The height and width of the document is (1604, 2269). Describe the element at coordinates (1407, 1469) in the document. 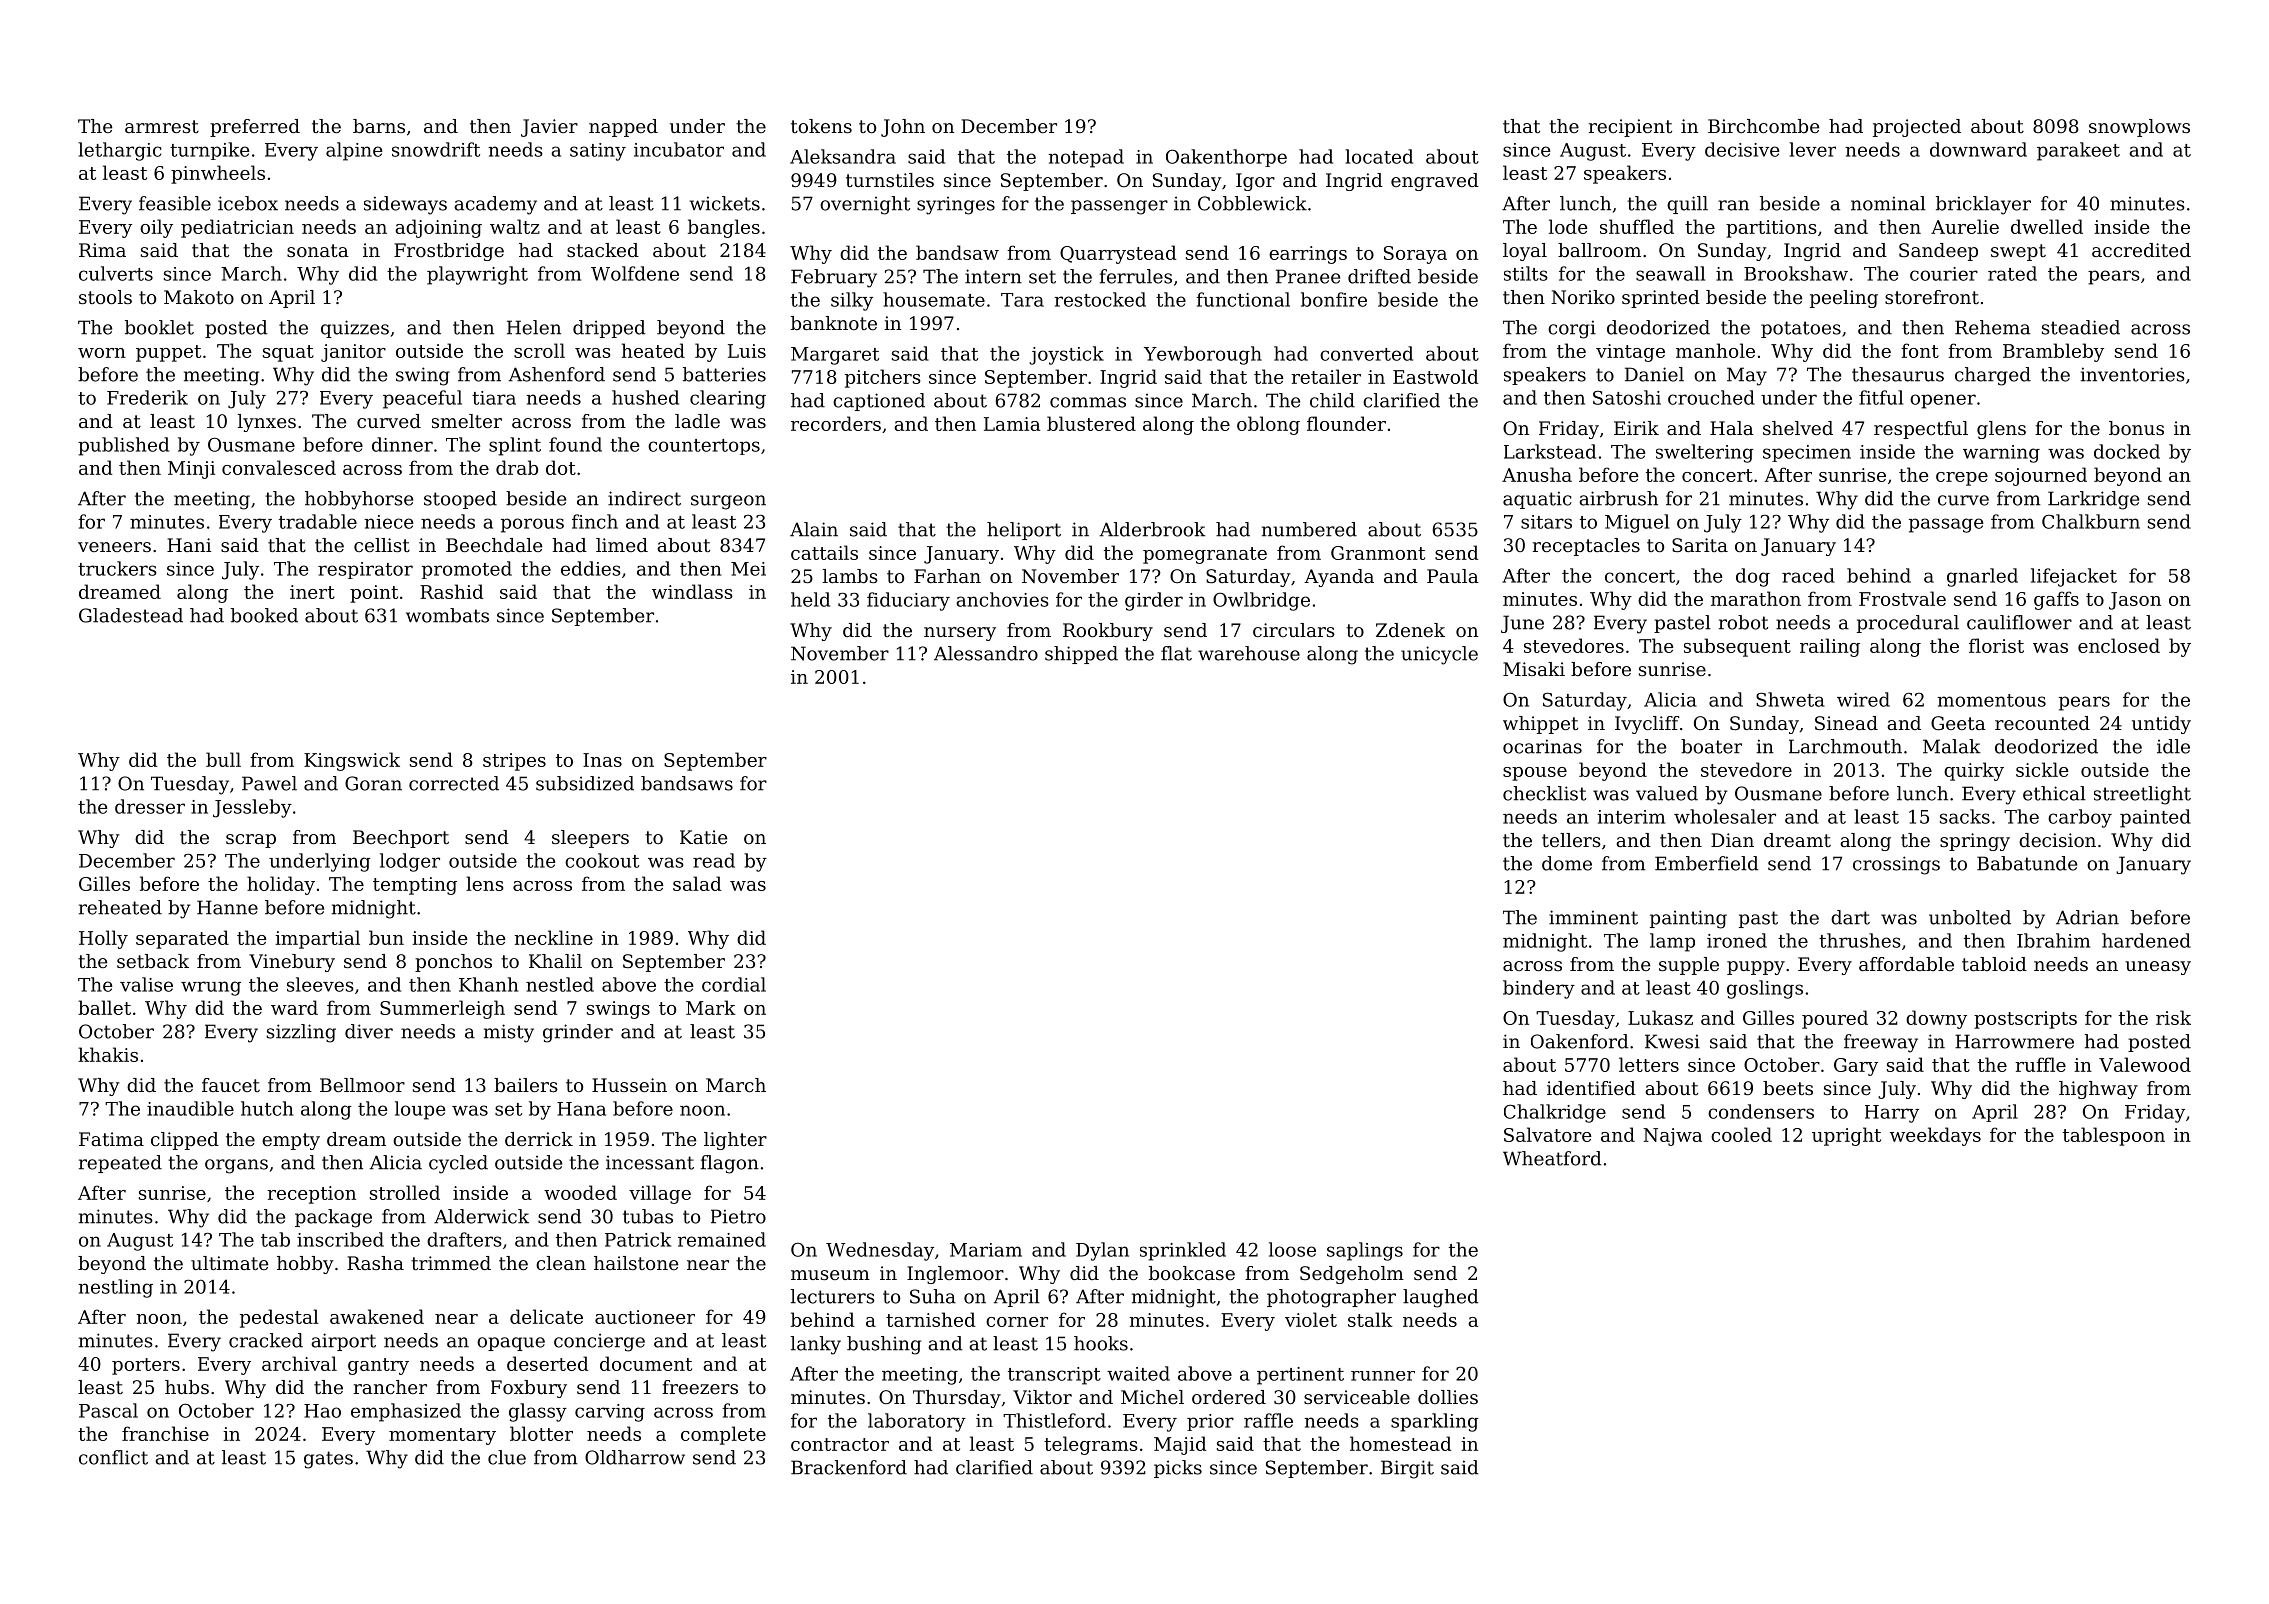

I see `Birgit` at that location.
